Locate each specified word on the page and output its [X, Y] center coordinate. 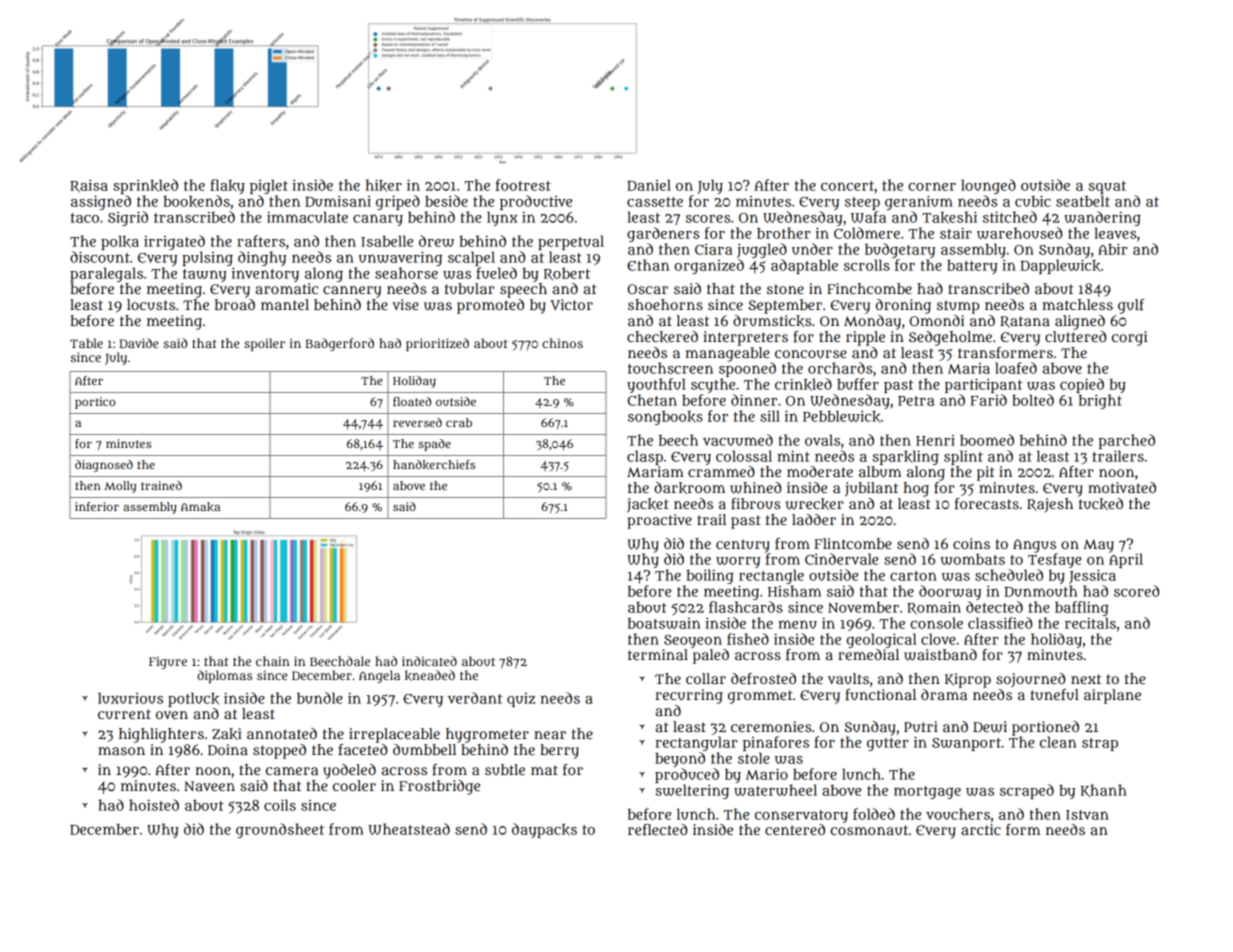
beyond [680, 759]
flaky [227, 186]
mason [121, 751]
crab [459, 422]
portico [95, 403]
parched [1126, 441]
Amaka [200, 507]
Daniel [649, 185]
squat [1107, 187]
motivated [1122, 487]
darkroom [689, 488]
